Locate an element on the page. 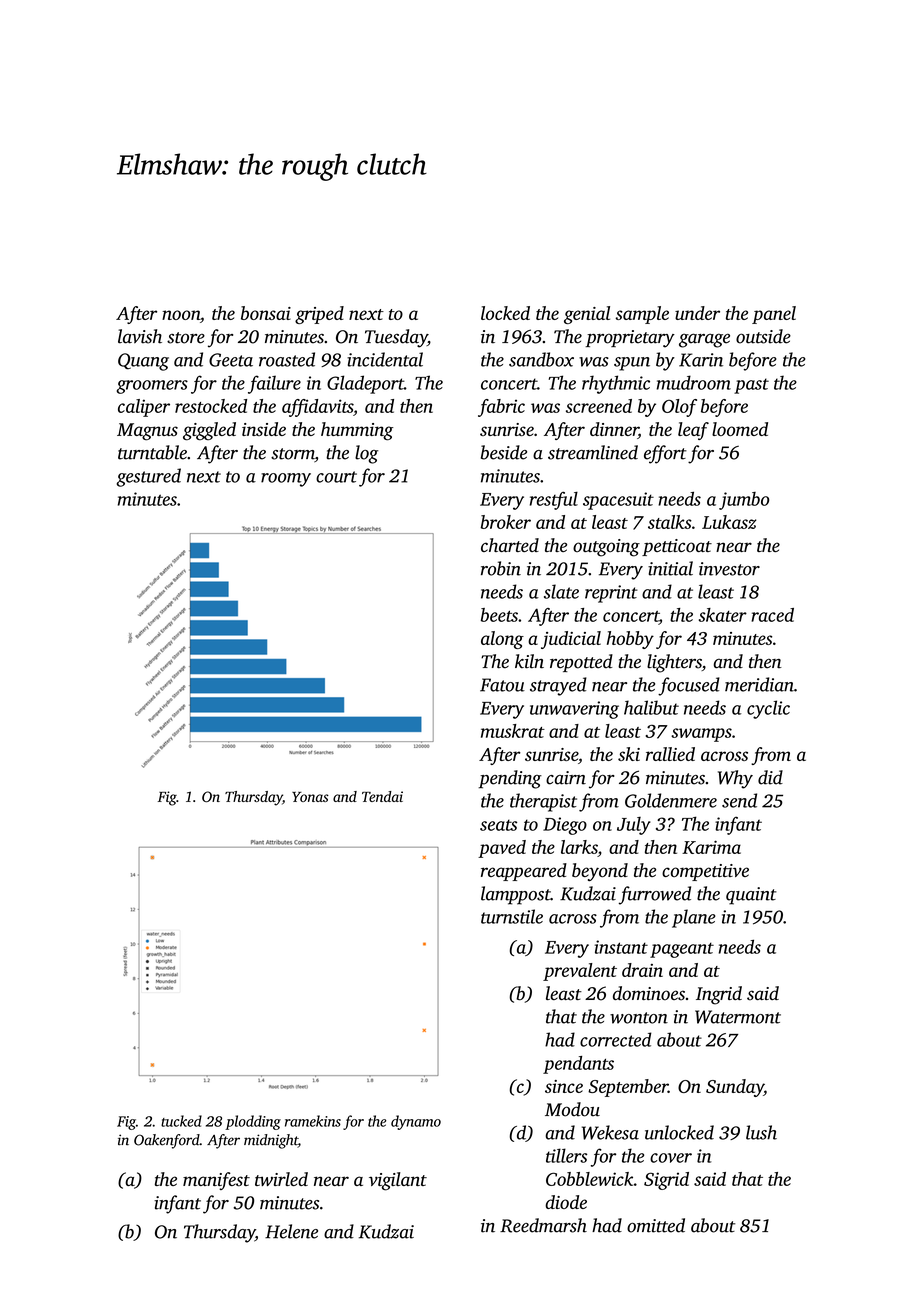 This document has width=924, height=1311. dynamo is located at coordinates (416, 1122).
